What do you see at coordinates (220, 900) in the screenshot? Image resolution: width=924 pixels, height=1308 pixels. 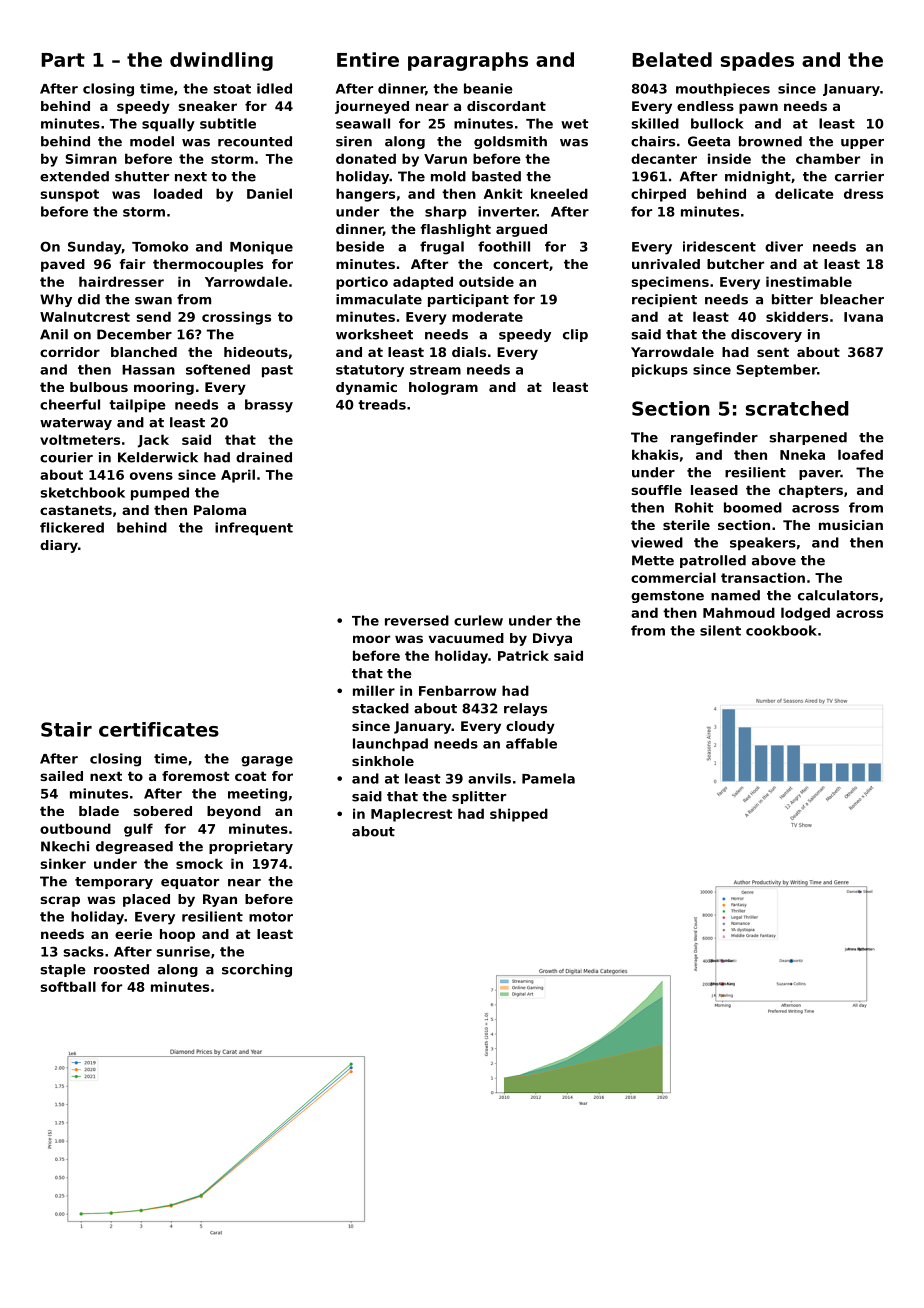 I see `Ryan` at bounding box center [220, 900].
